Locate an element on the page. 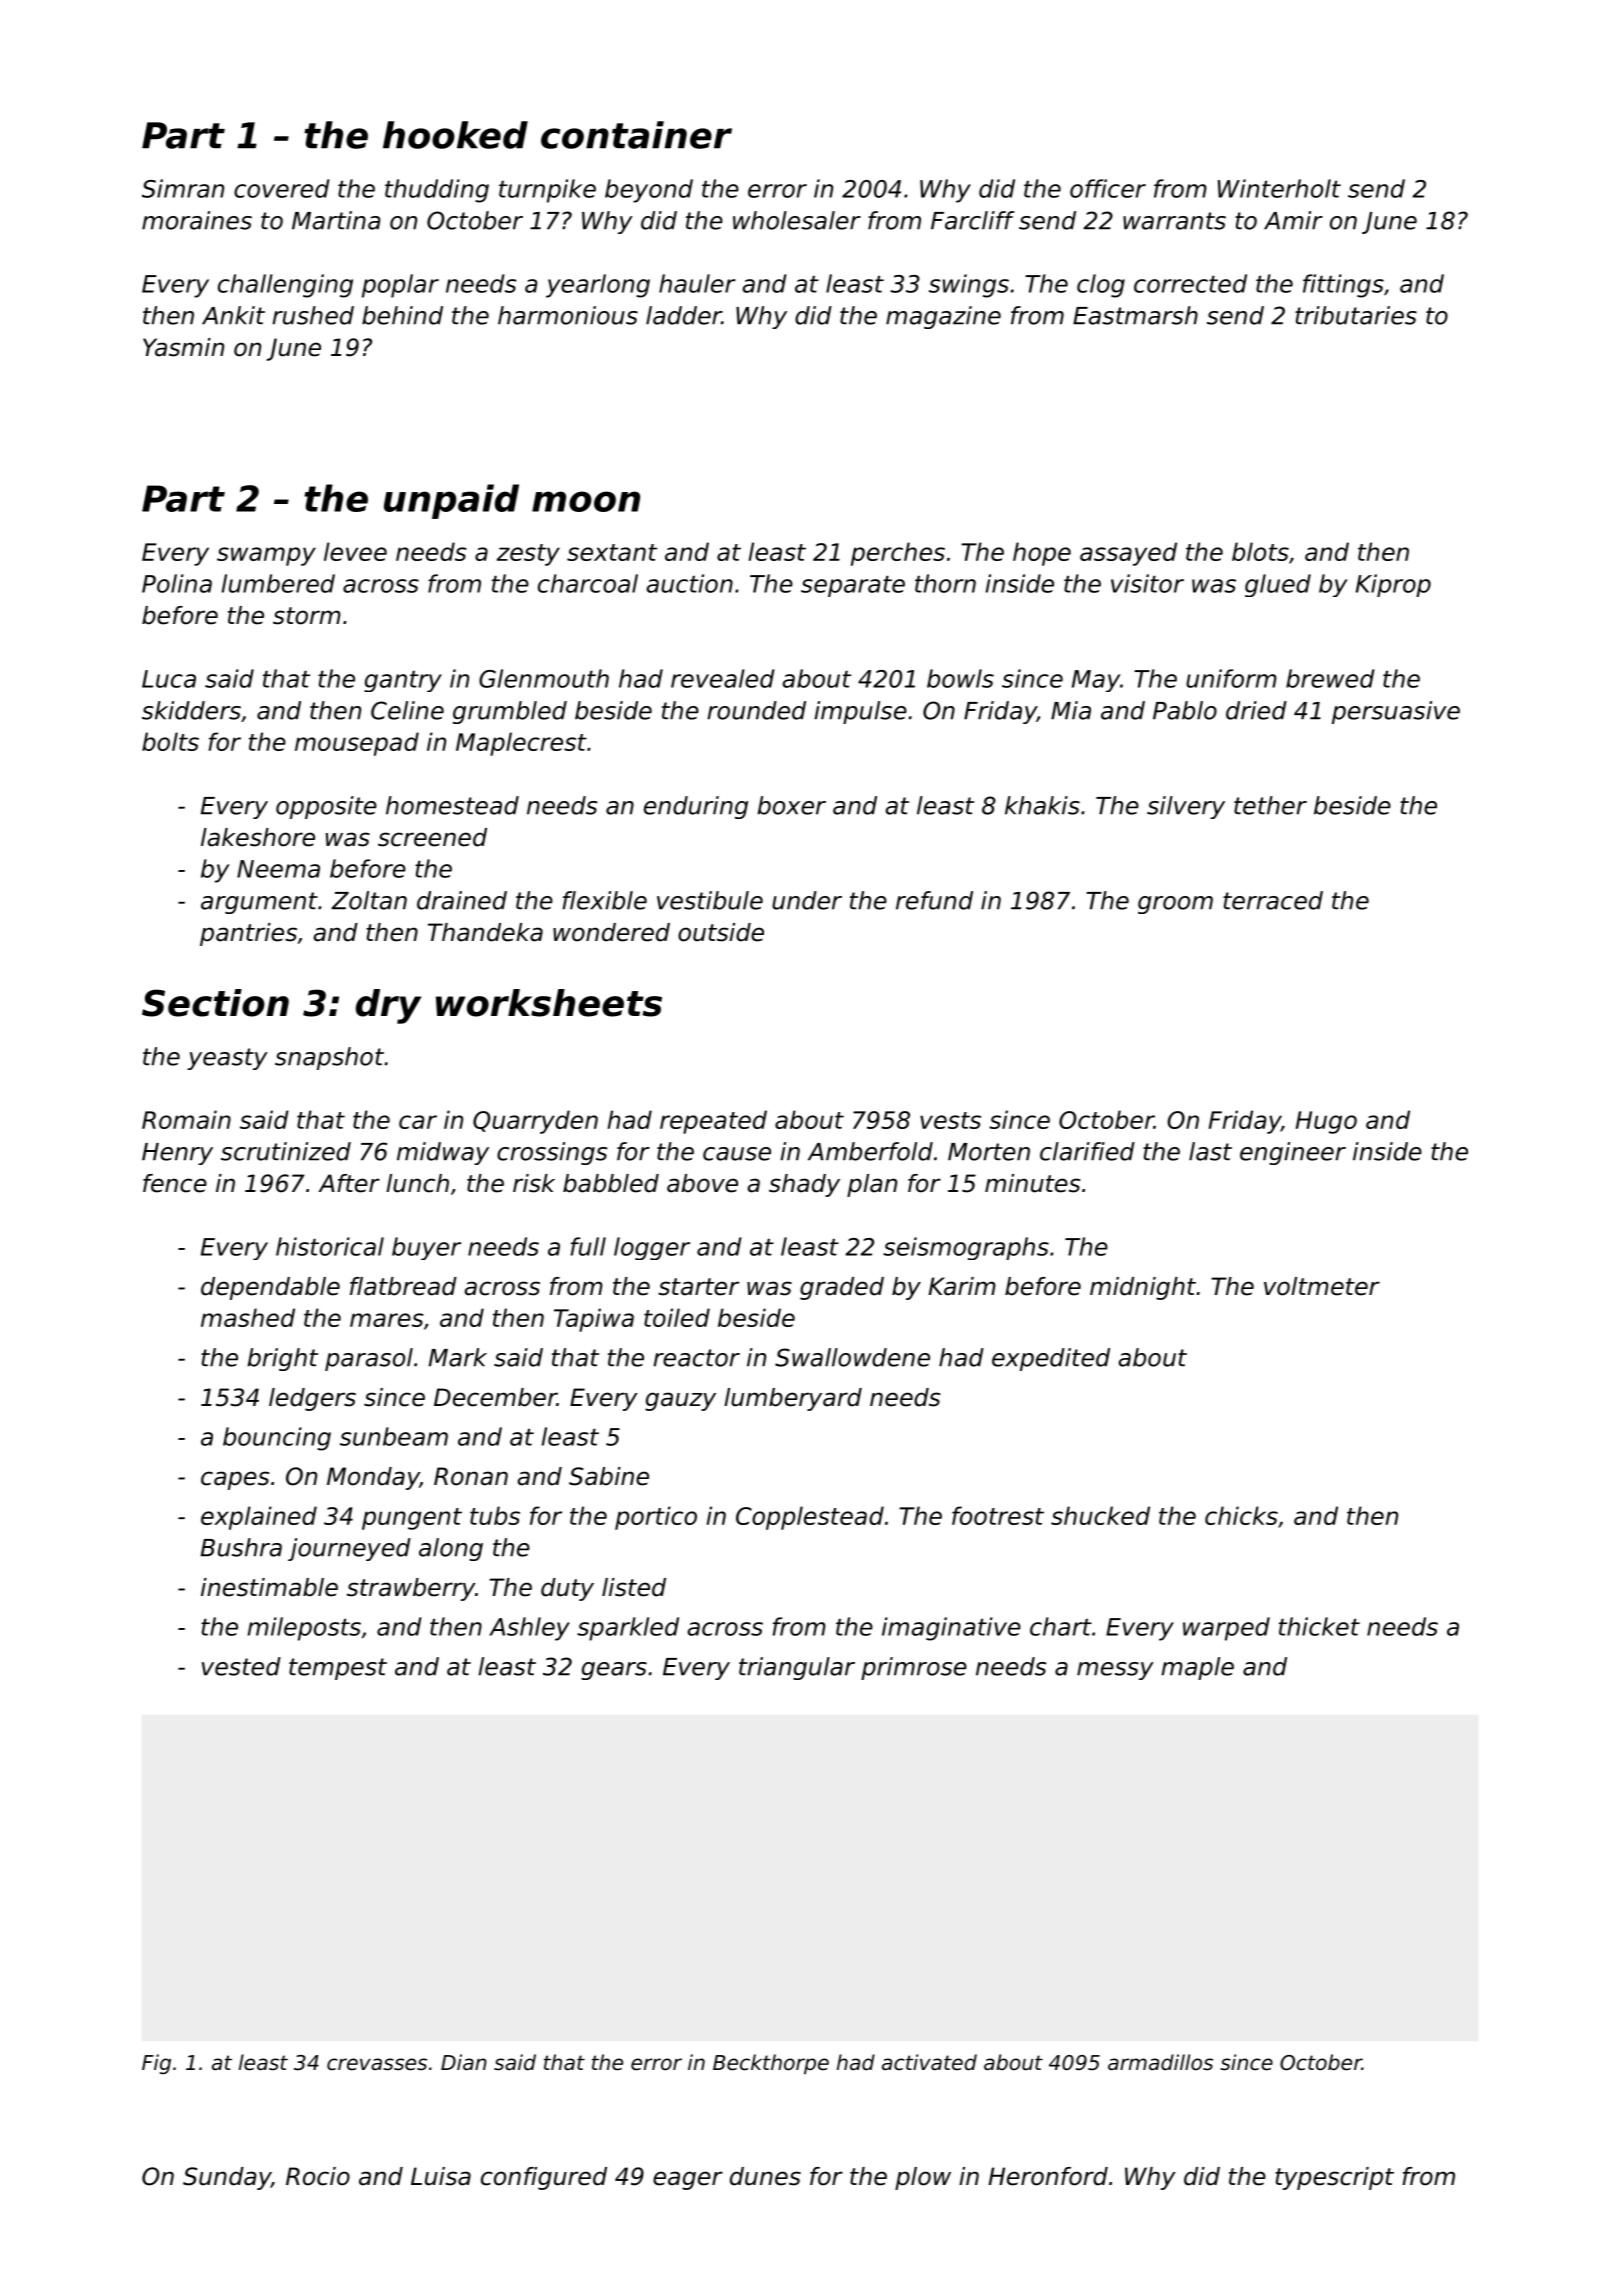  Luisa is located at coordinates (441, 2176).
